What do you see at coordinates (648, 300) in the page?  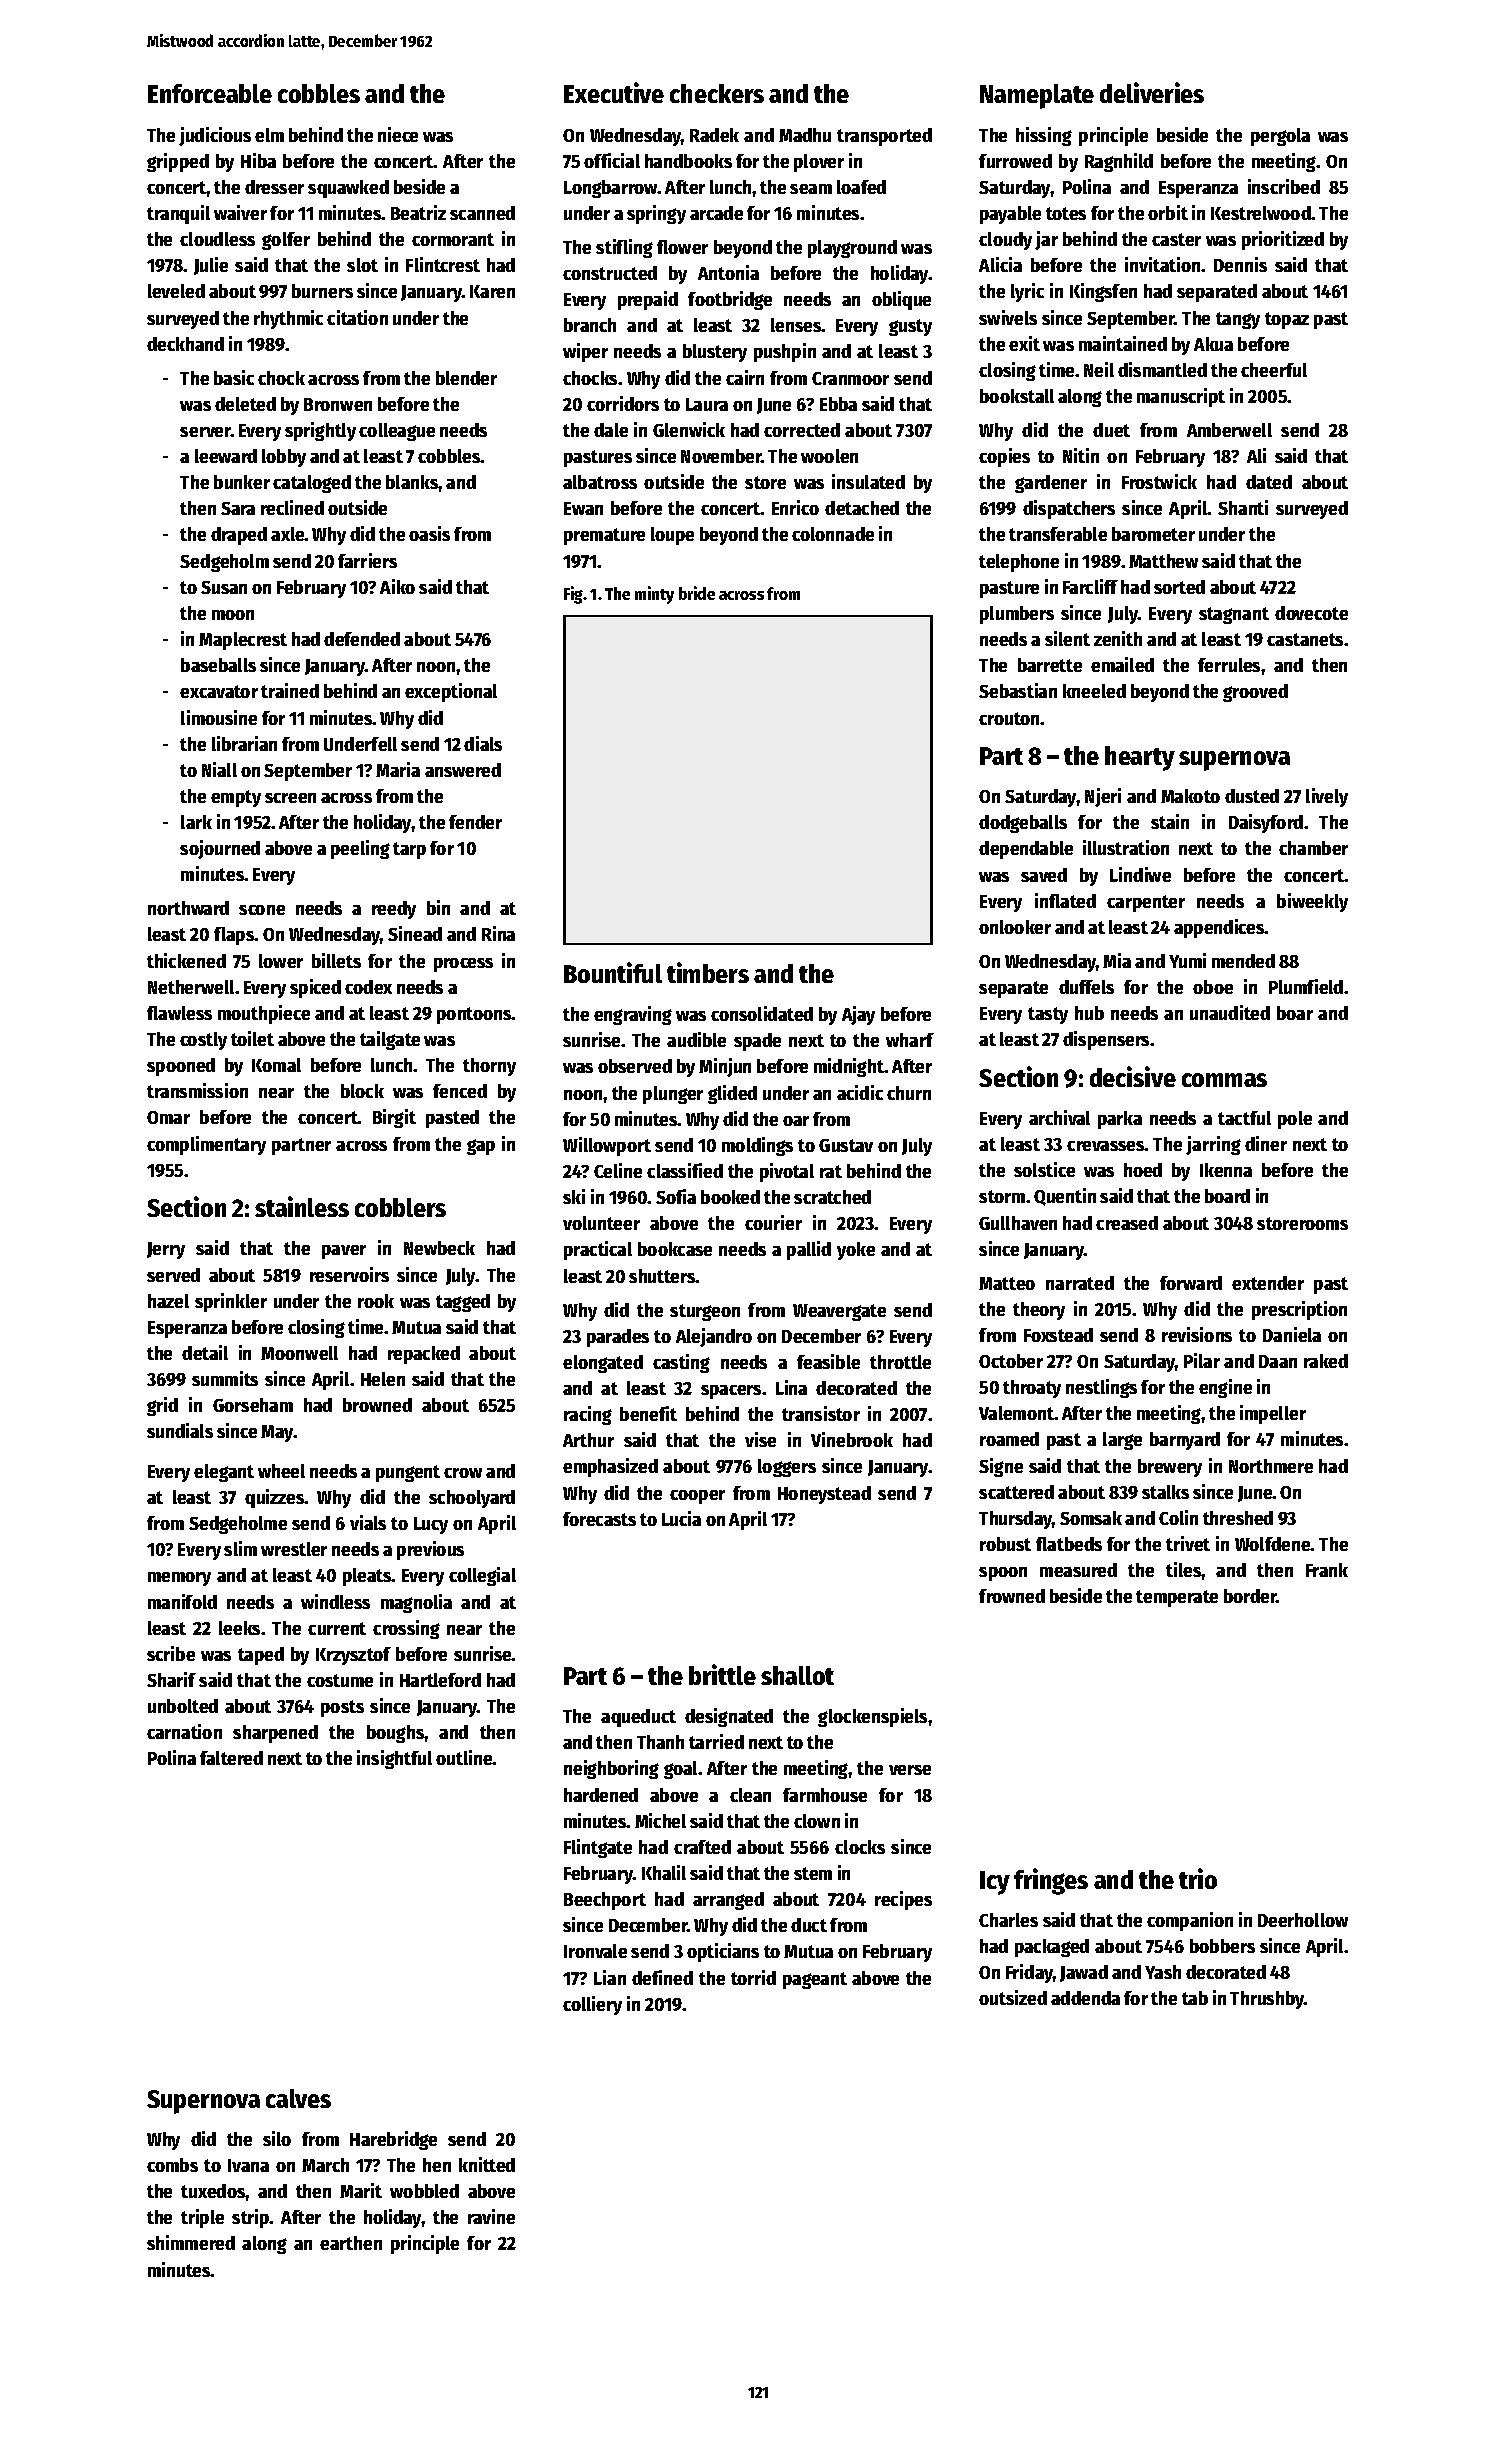 I see `prepaid` at bounding box center [648, 300].
